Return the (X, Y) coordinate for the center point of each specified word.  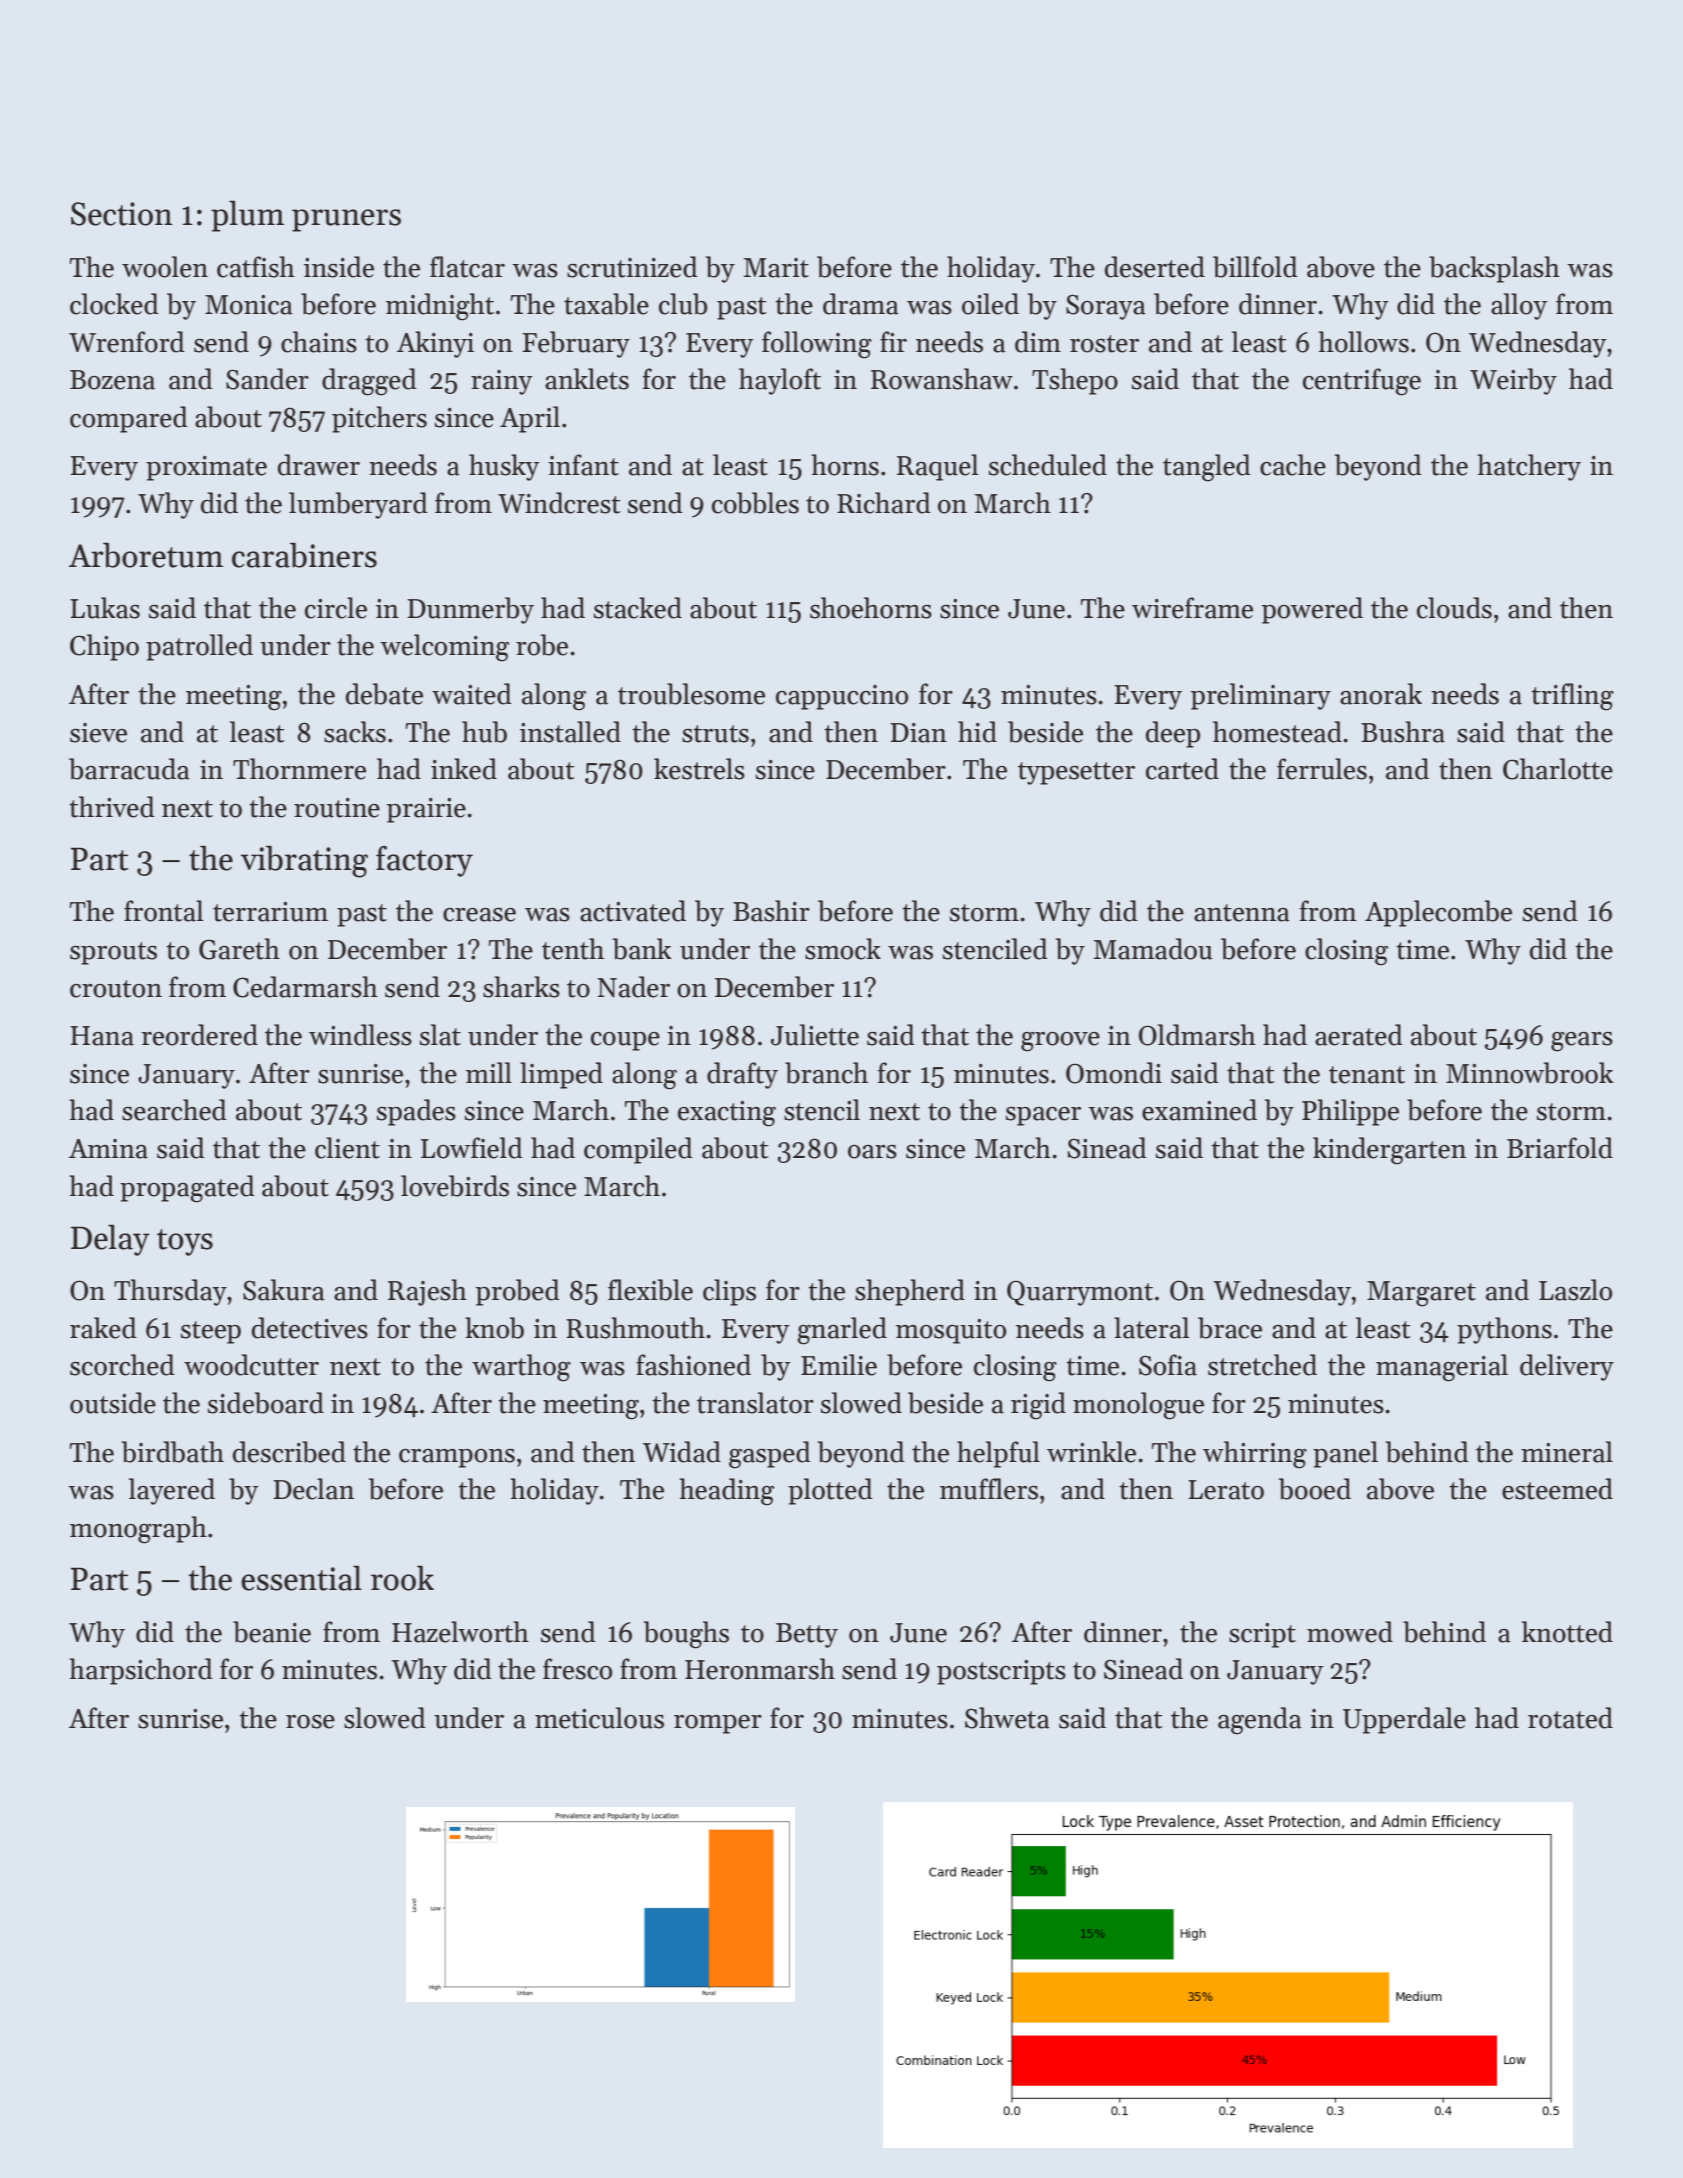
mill (489, 1072)
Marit (776, 268)
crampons (457, 1458)
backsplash (1494, 269)
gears (1582, 1042)
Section (122, 214)
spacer (1043, 1116)
